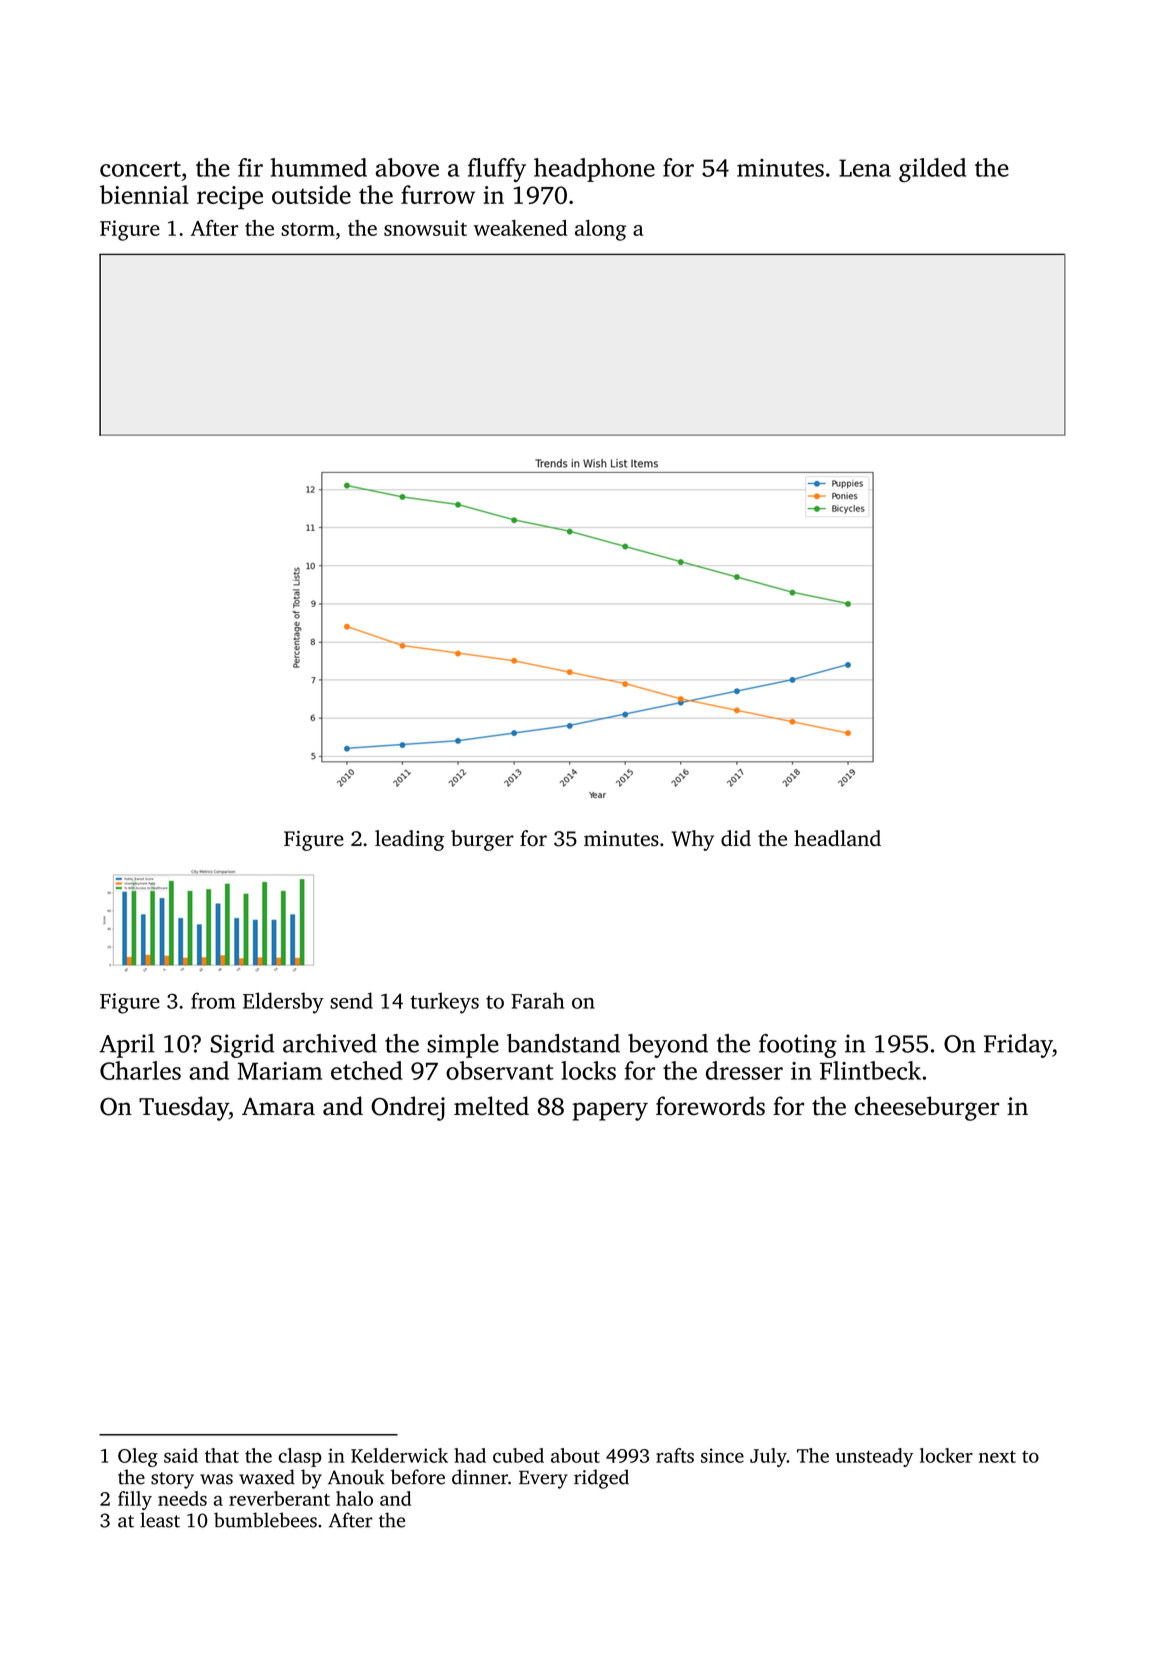 The width and height of the page is (1165, 1654). I want to click on least, so click(160, 1520).
